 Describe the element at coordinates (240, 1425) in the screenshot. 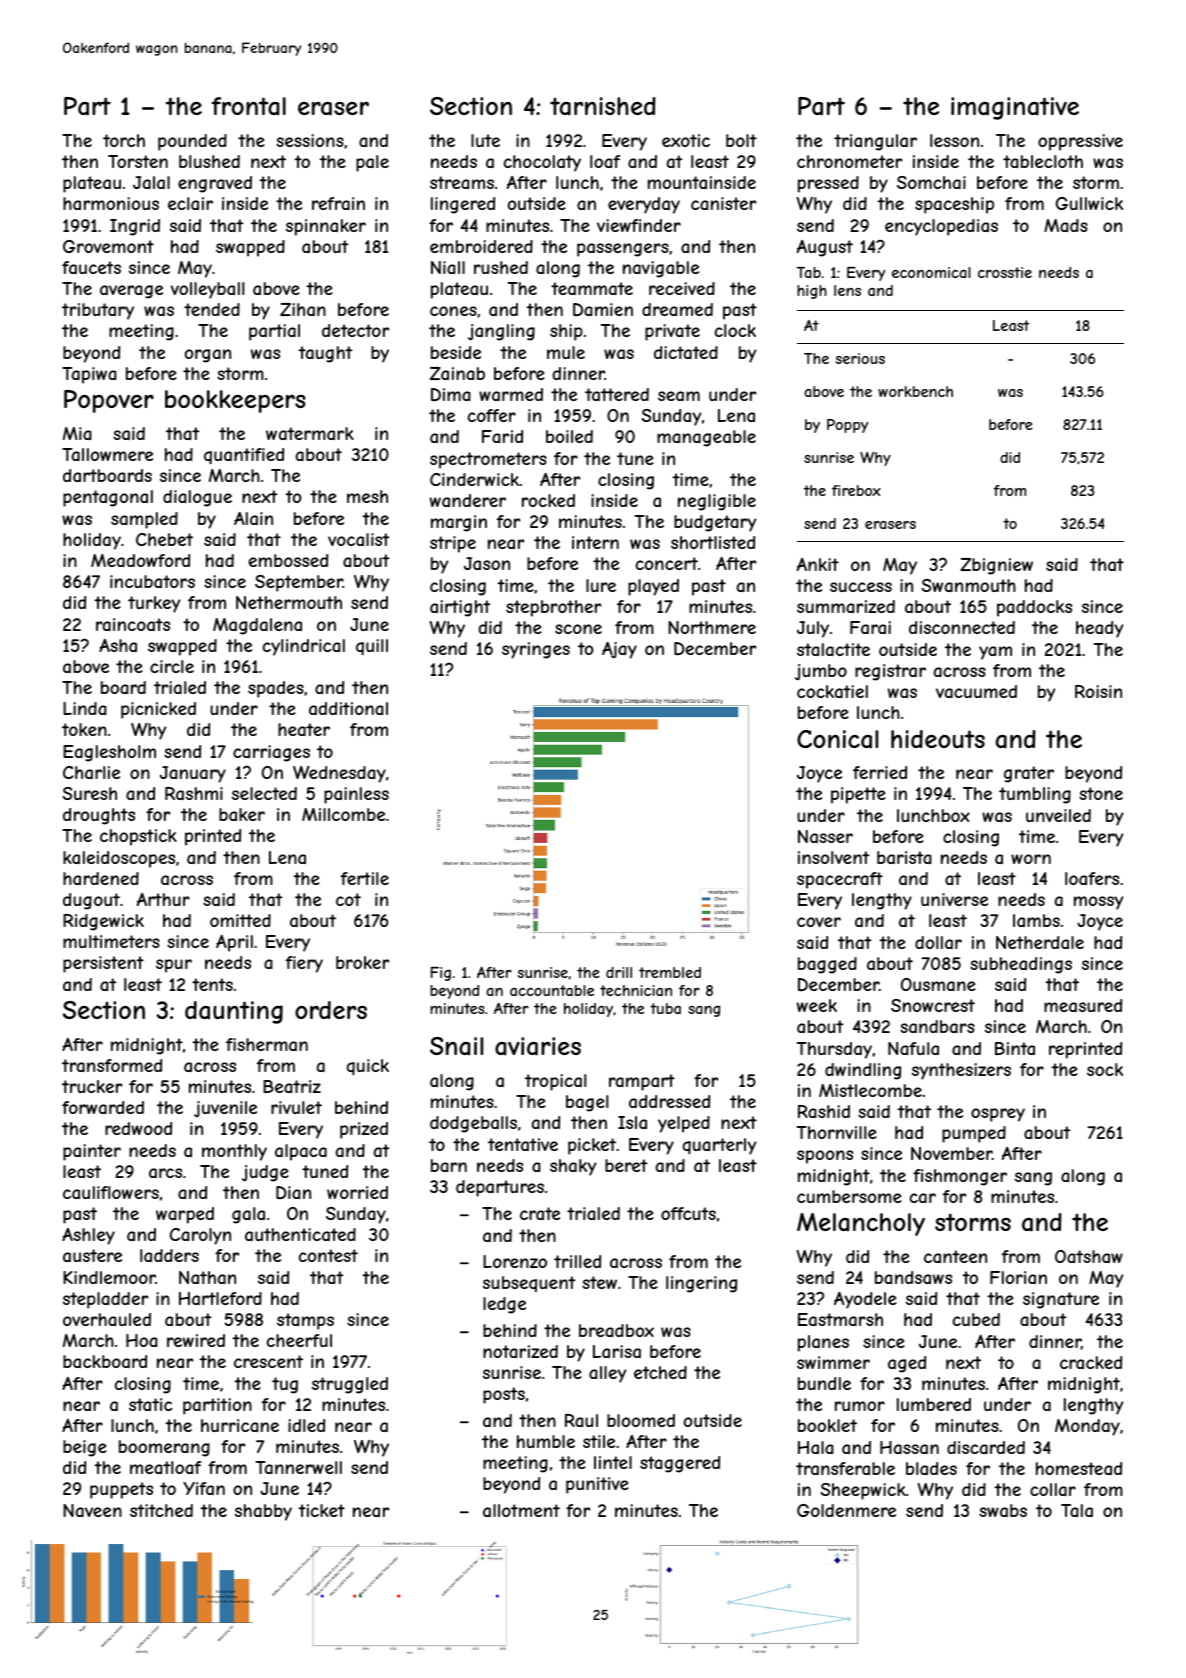

I see `hurricane` at that location.
